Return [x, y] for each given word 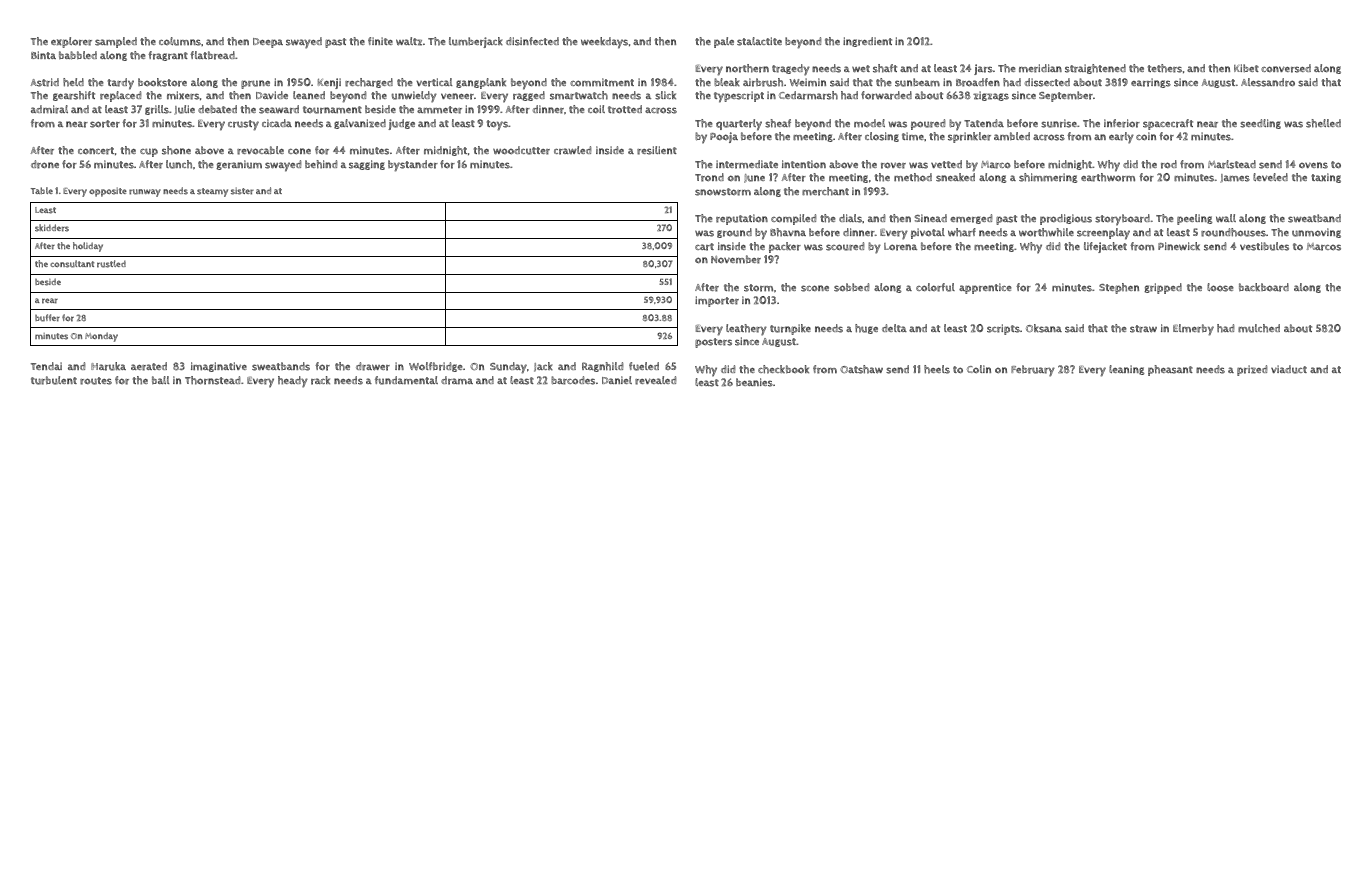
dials [850, 218]
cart [704, 247]
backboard [1264, 287]
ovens [1313, 165]
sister [242, 191]
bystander [413, 166]
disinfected [532, 41]
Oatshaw [861, 369]
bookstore [162, 82]
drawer [373, 366]
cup [149, 152]
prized [1252, 370]
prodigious [1066, 219]
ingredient [867, 42]
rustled [111, 264]
